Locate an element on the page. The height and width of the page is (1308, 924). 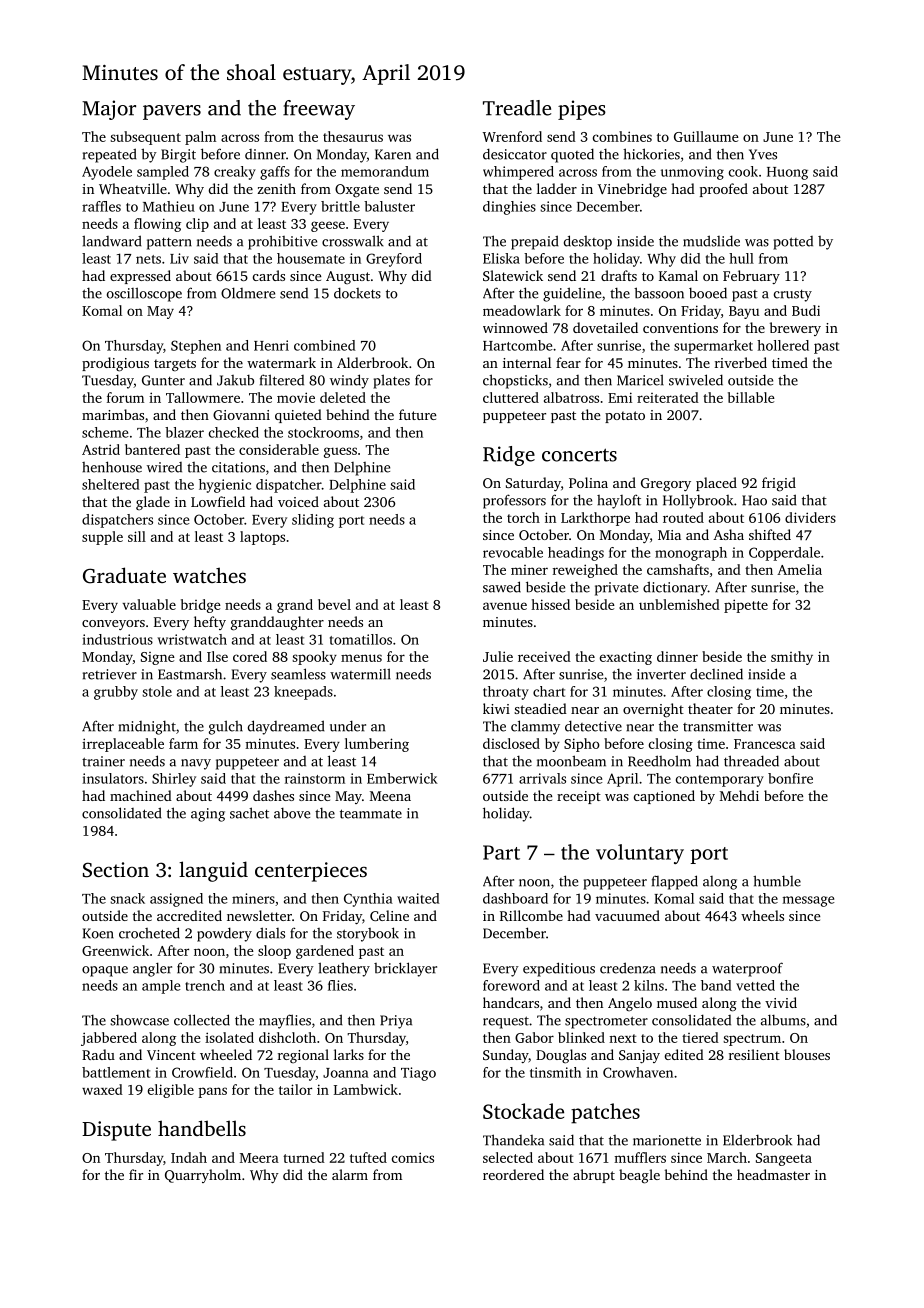
Priya is located at coordinates (396, 1022).
